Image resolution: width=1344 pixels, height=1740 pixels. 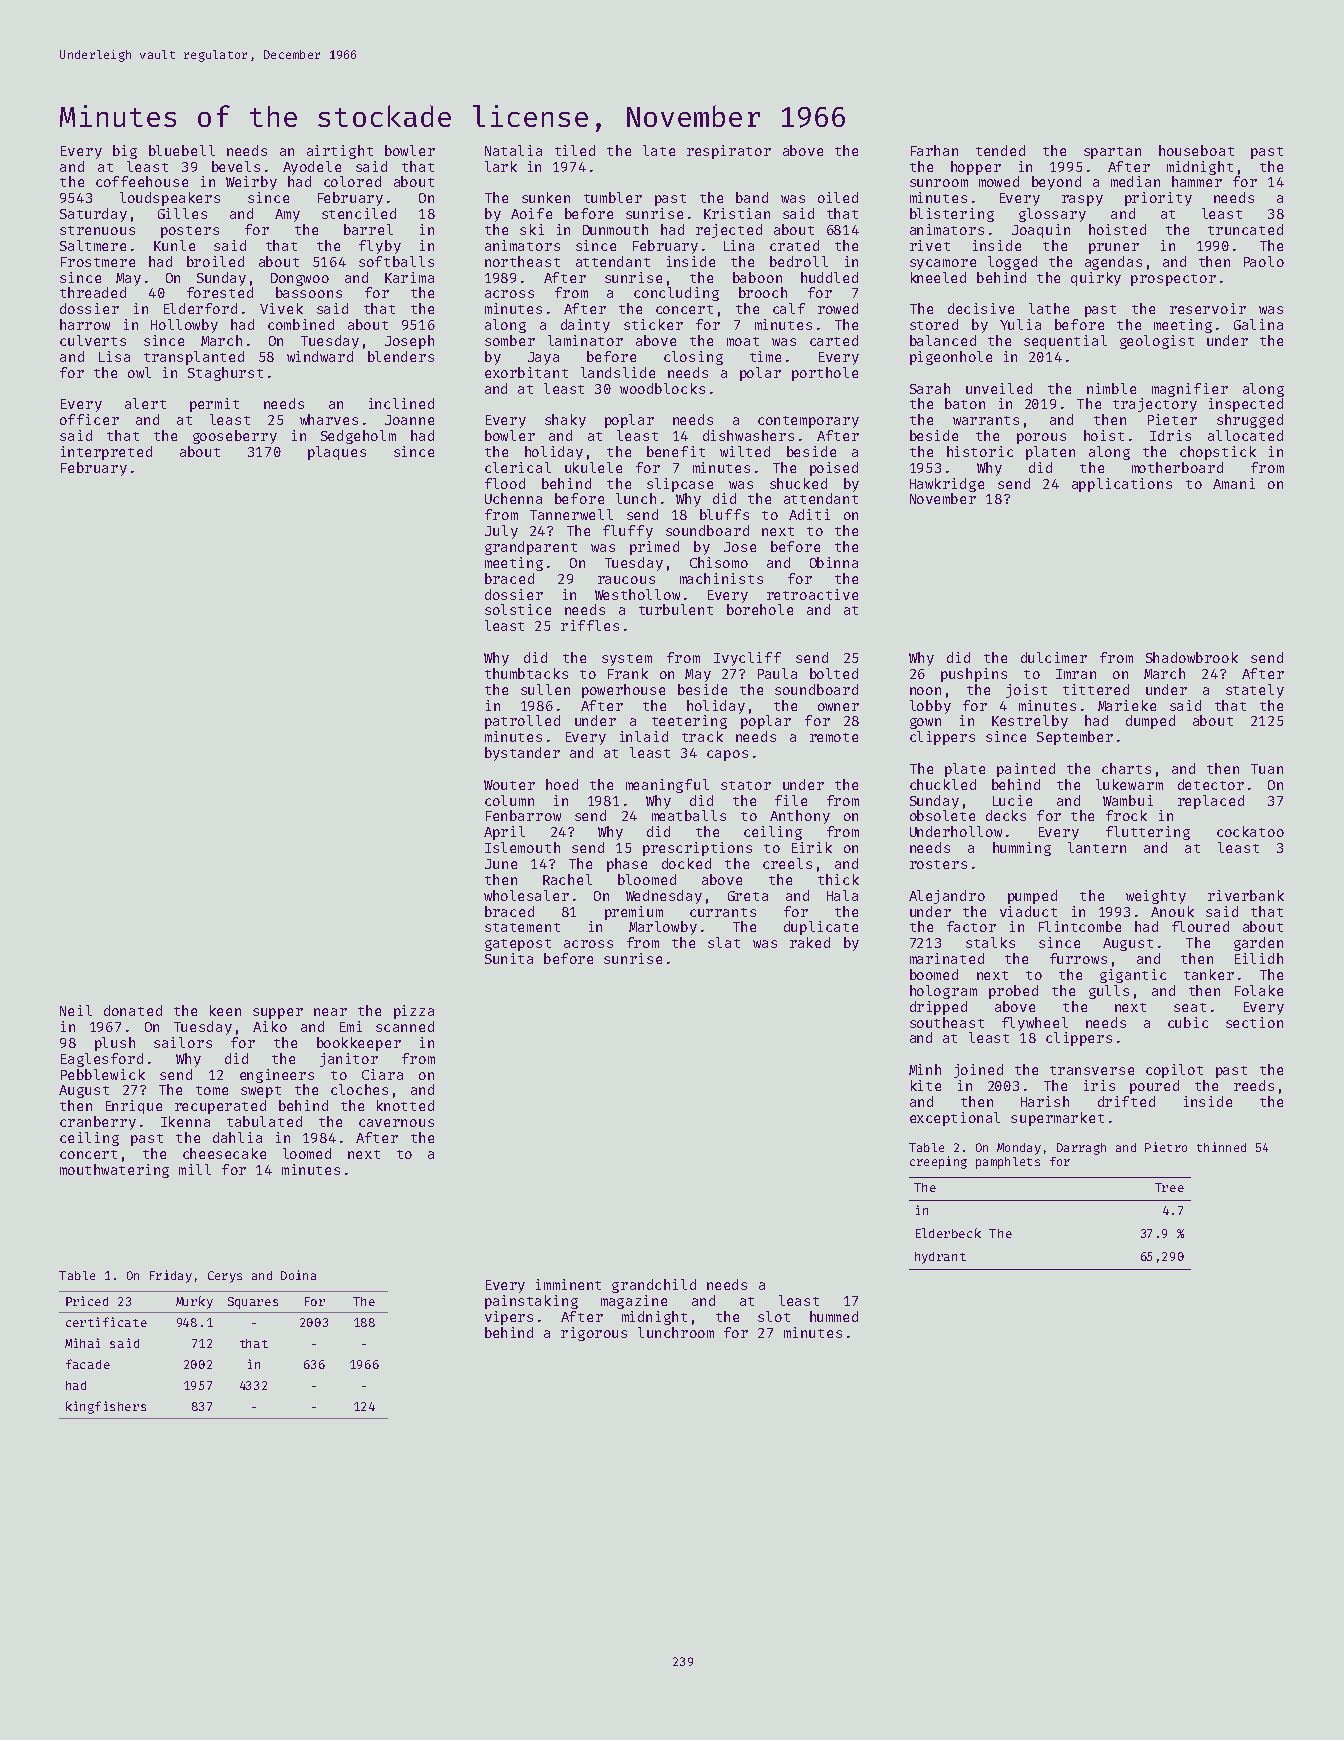 What do you see at coordinates (270, 1026) in the screenshot?
I see `Aiko` at bounding box center [270, 1026].
